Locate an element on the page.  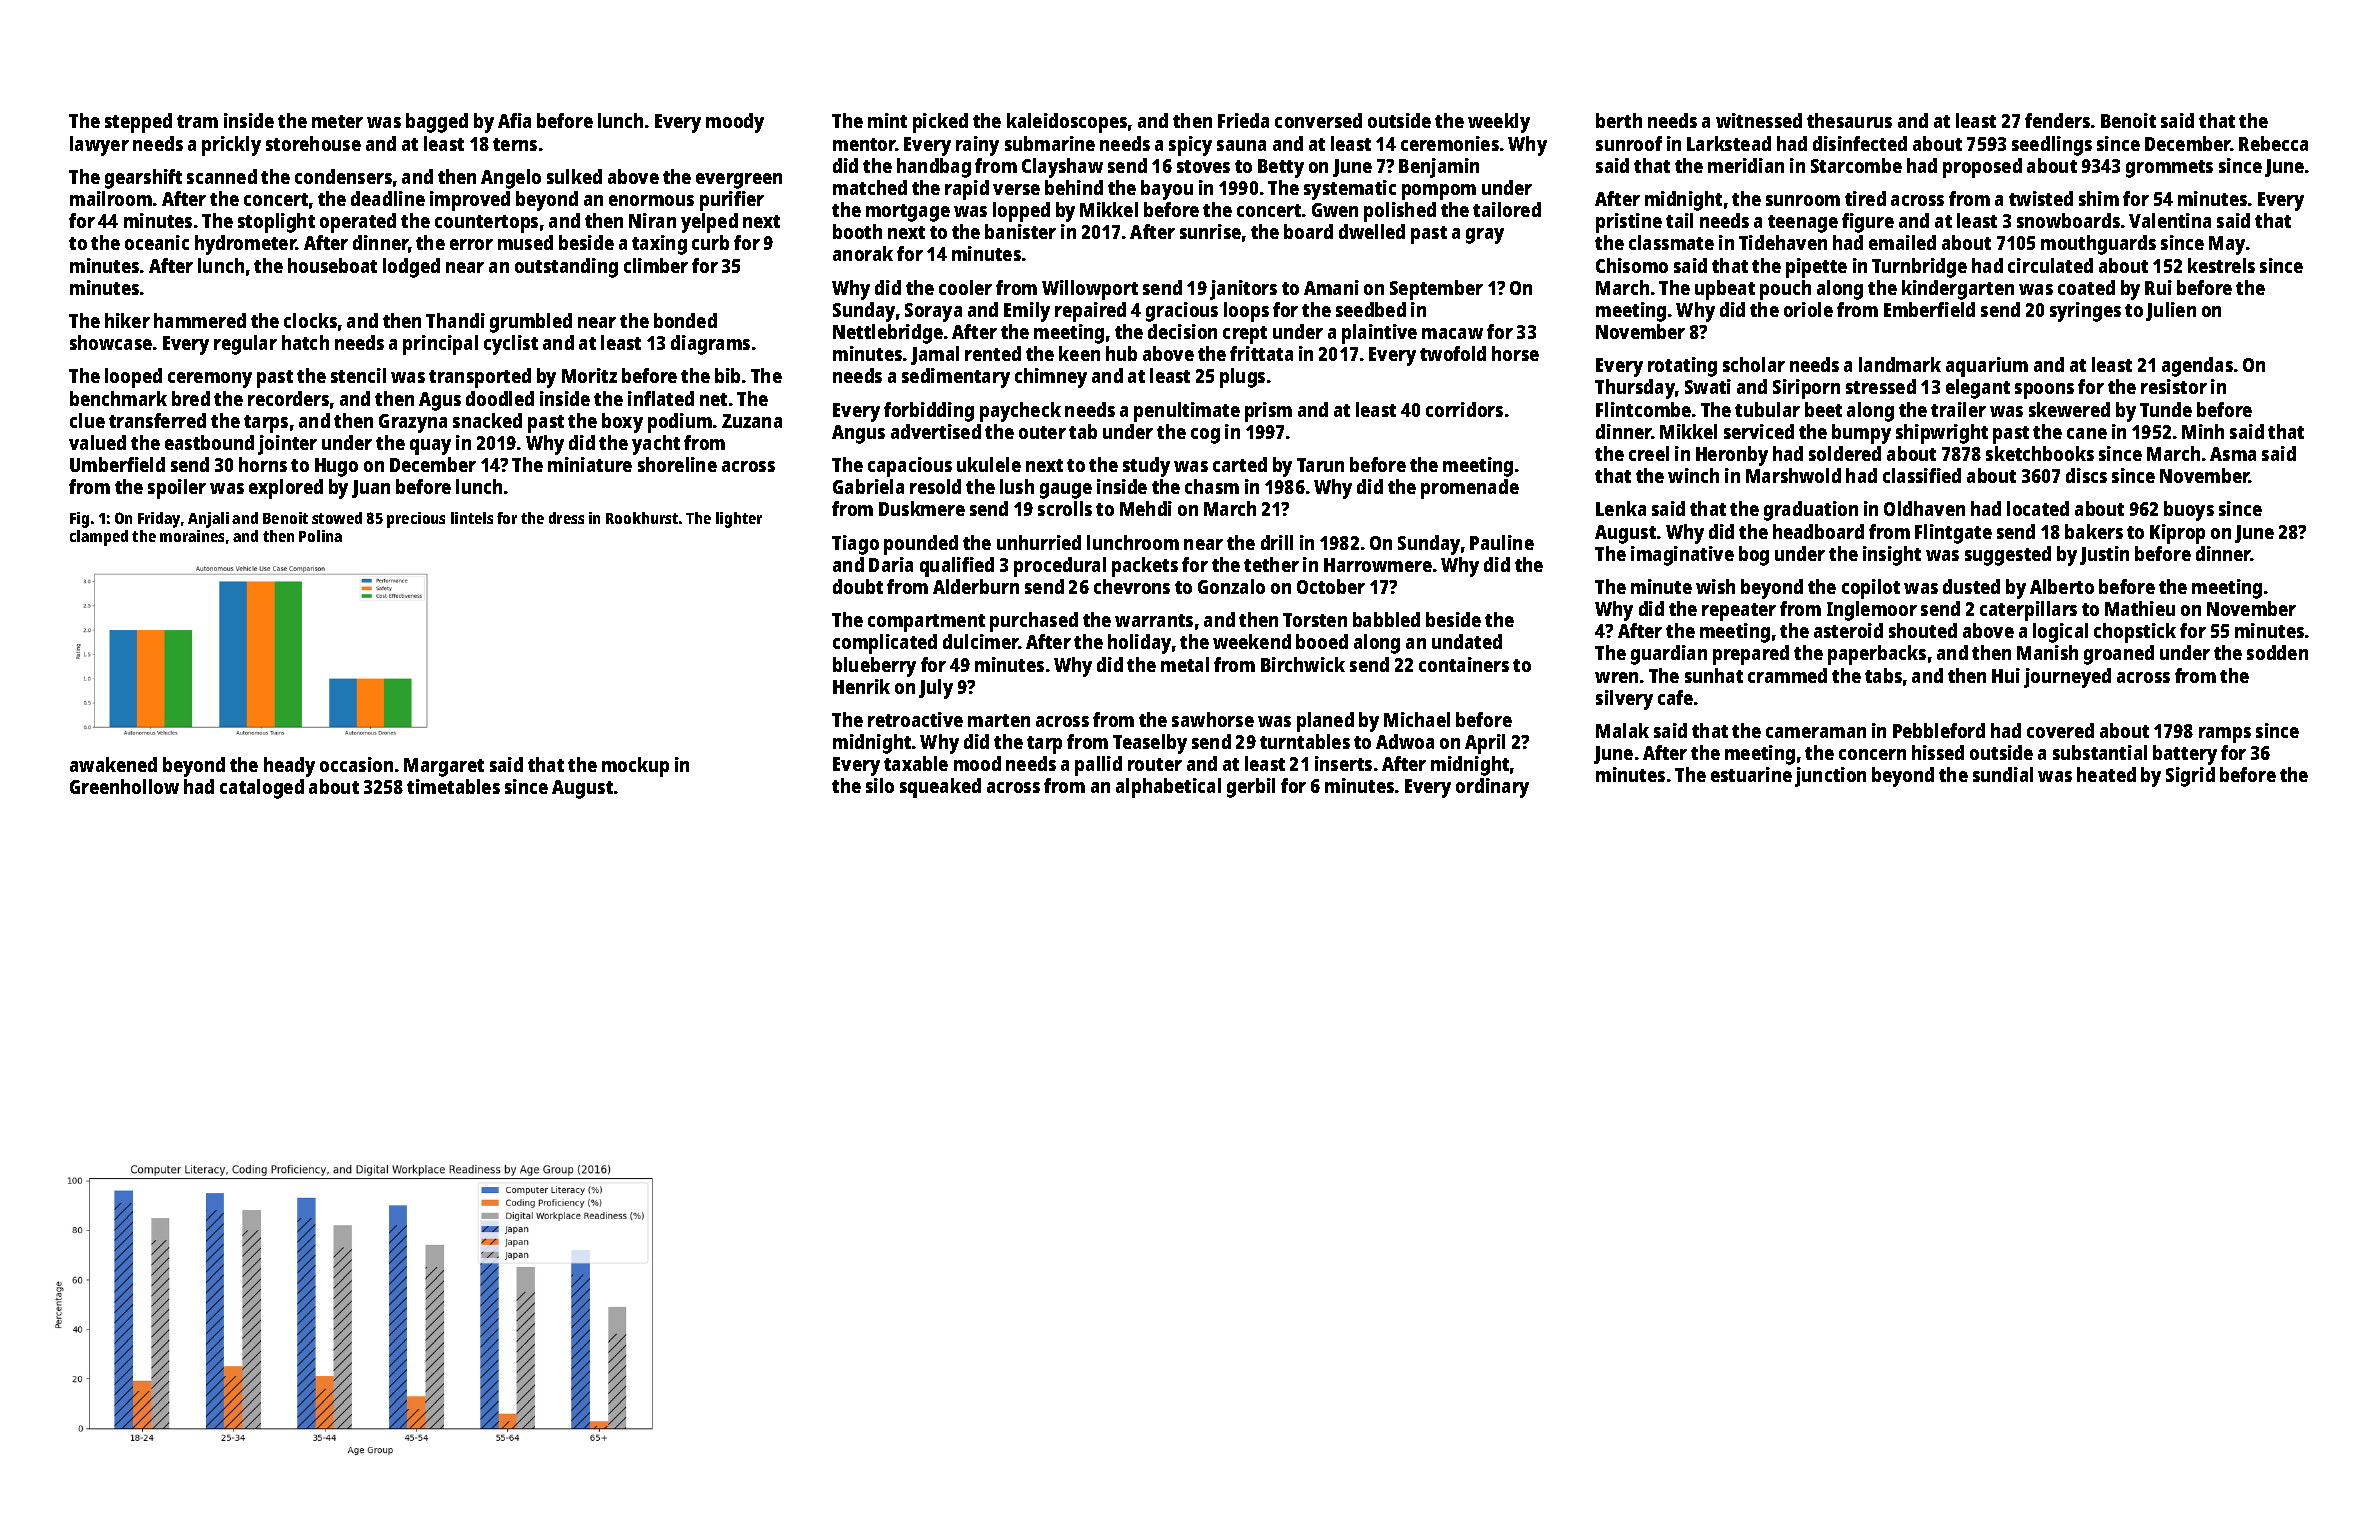
Afia is located at coordinates (514, 120).
